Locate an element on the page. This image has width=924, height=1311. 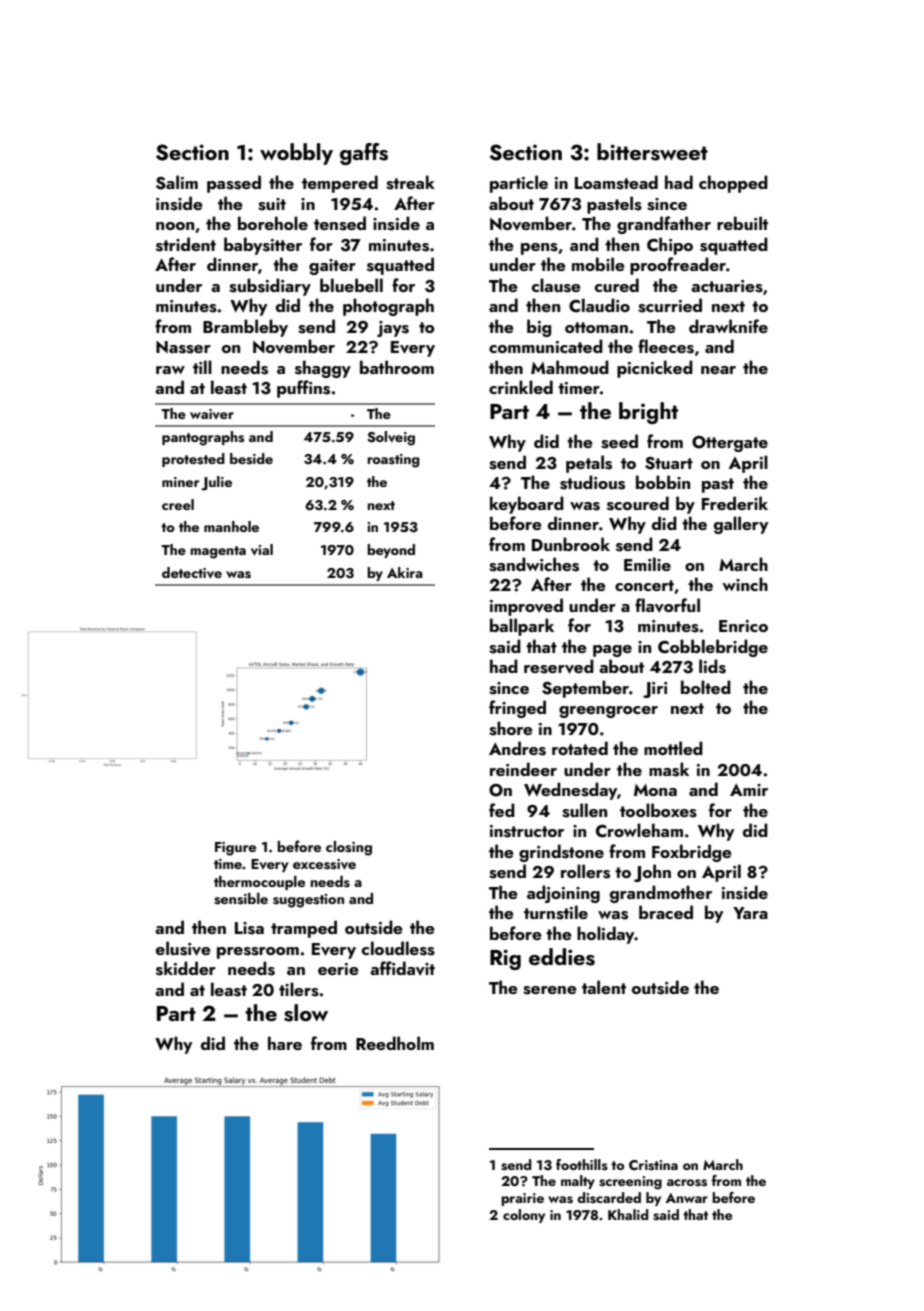
prairie is located at coordinates (522, 1199).
